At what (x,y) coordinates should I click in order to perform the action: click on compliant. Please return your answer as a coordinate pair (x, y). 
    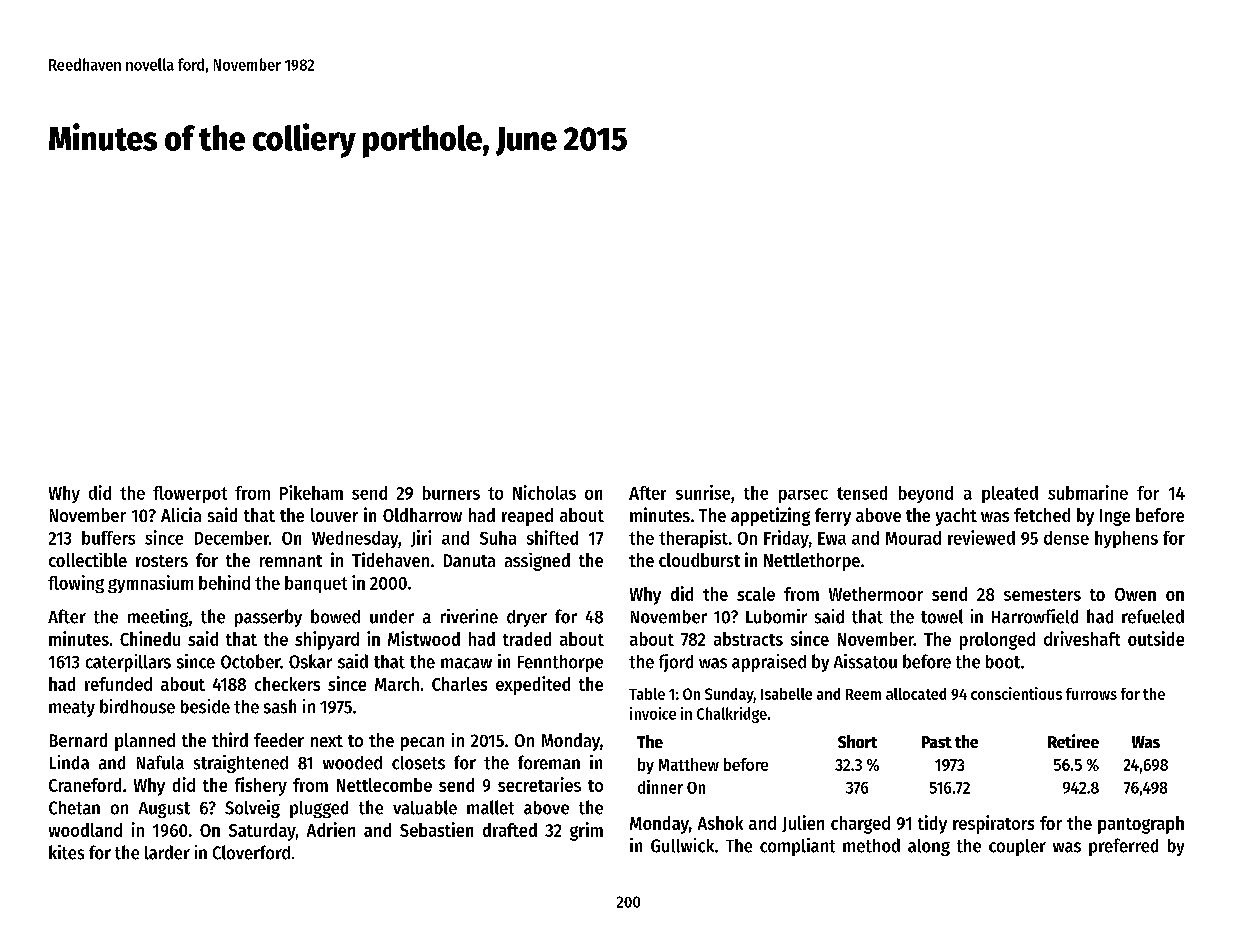
    Looking at the image, I should click on (797, 847).
